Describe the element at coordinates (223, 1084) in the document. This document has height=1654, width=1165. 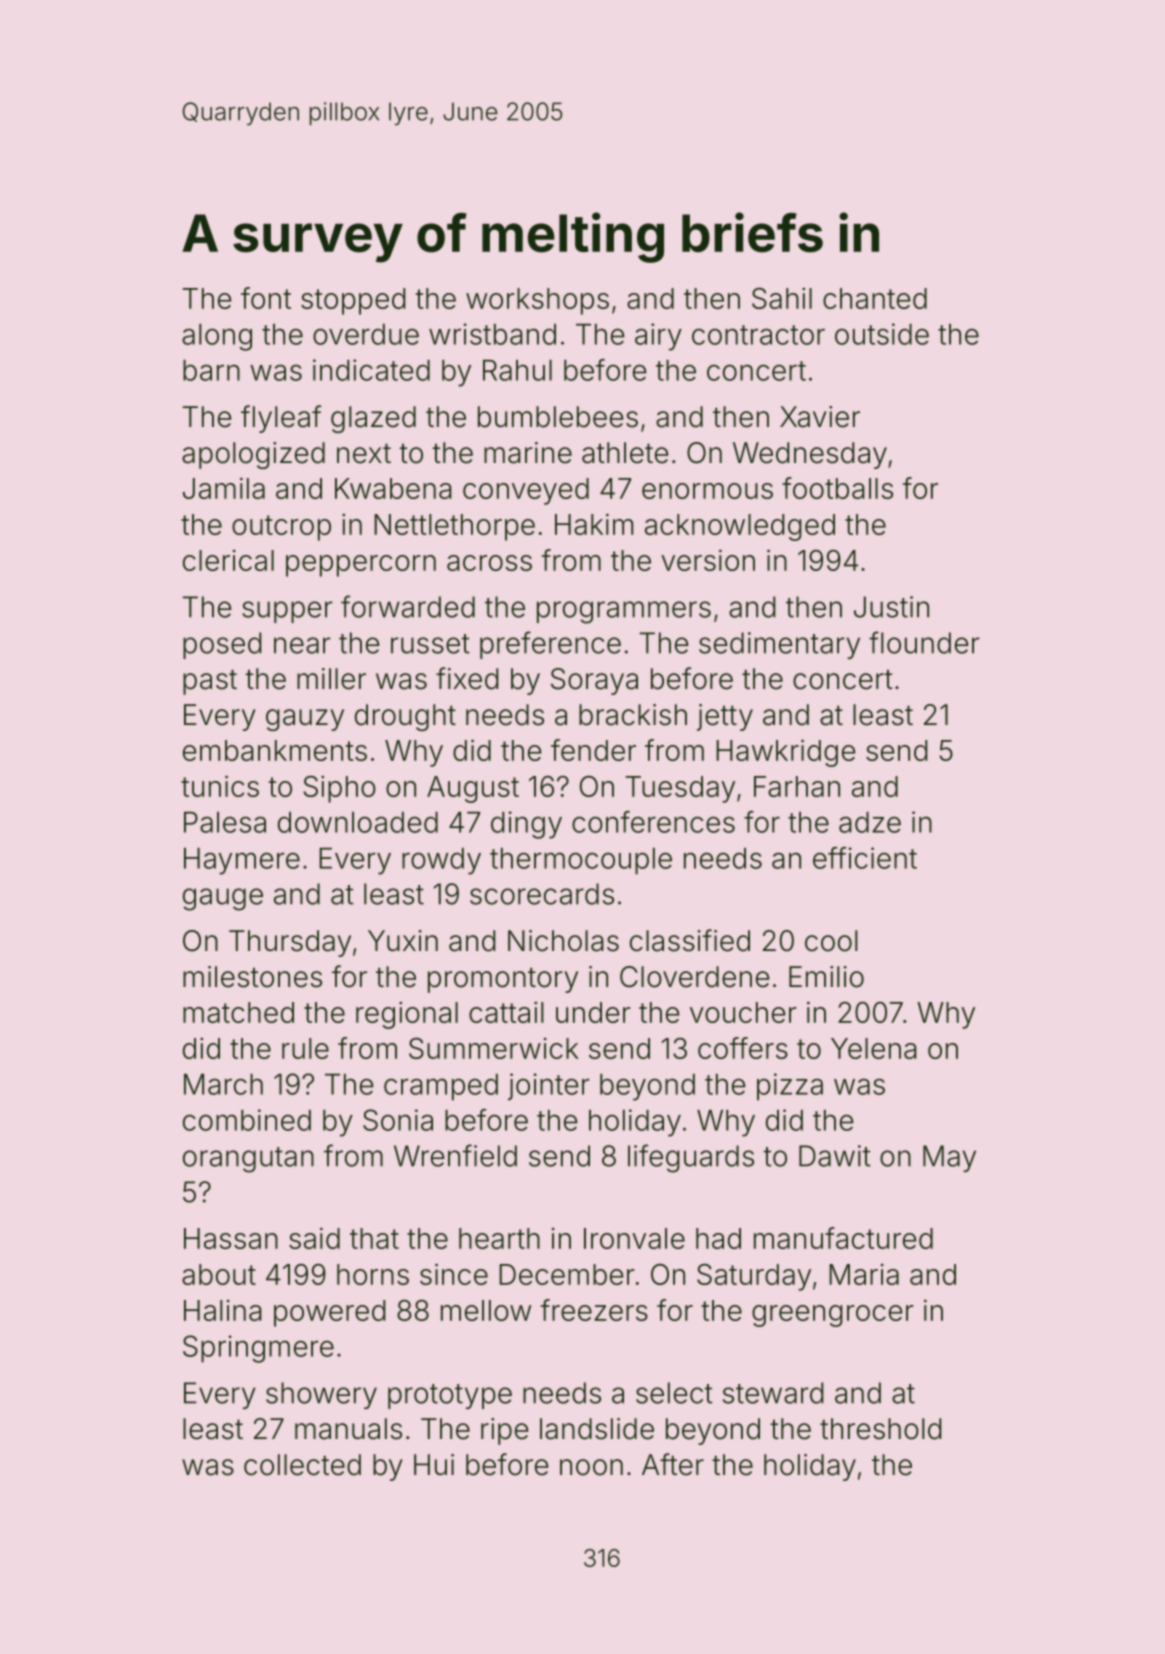
I see `March` at that location.
